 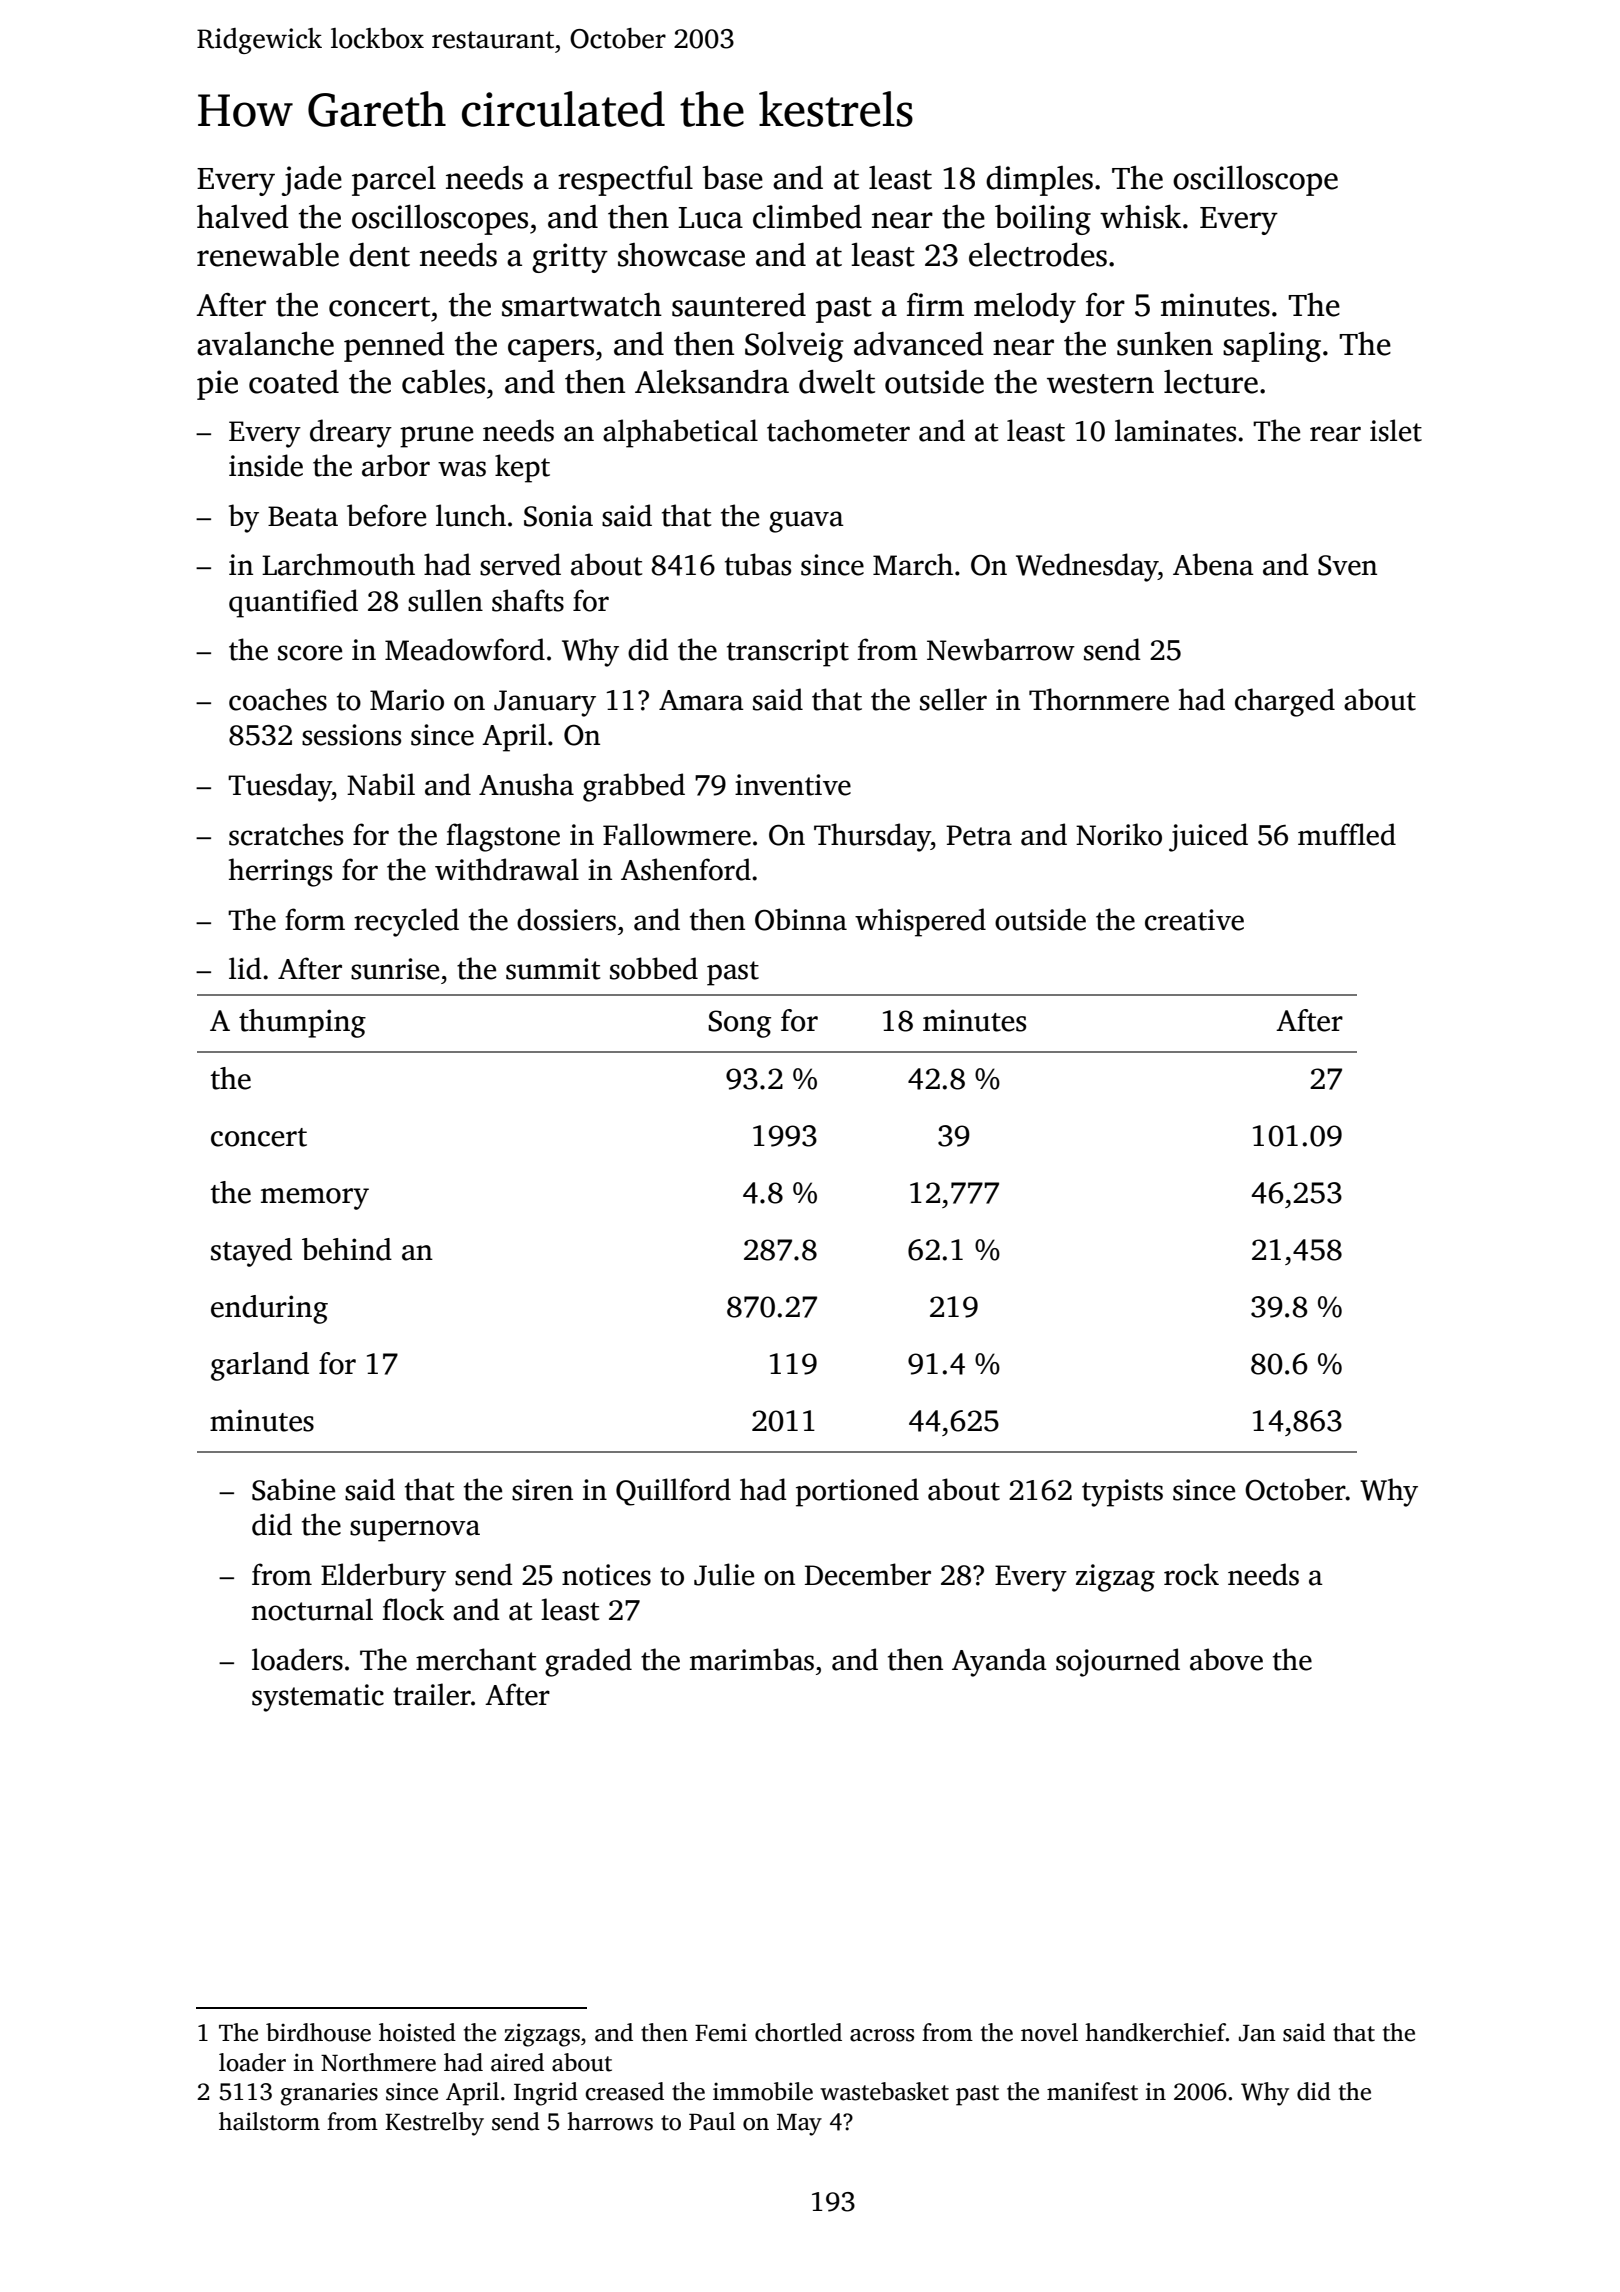 What do you see at coordinates (788, 653) in the document?
I see `transcript` at bounding box center [788, 653].
